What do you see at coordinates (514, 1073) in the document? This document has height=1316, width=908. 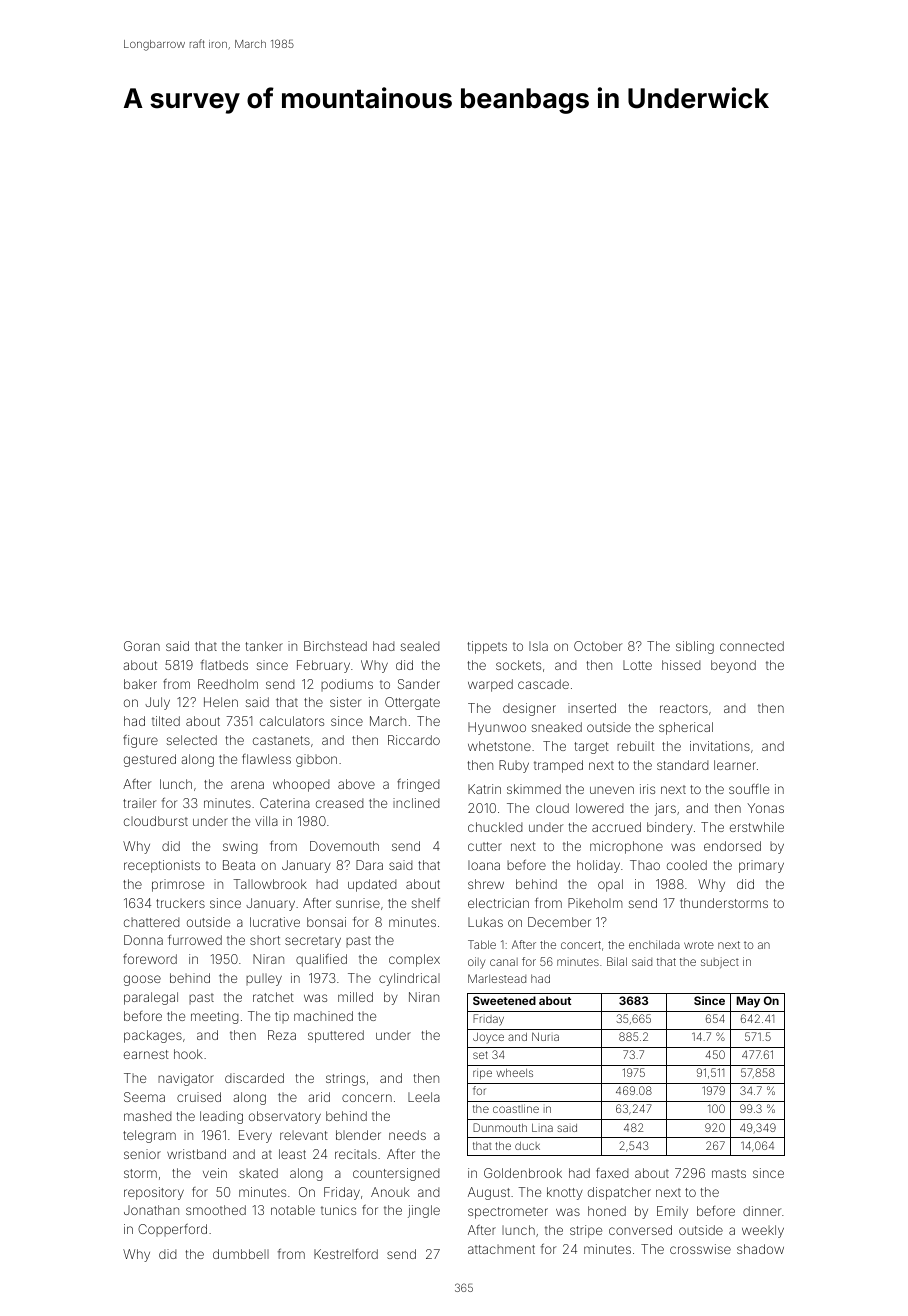 I see `wheels` at bounding box center [514, 1073].
